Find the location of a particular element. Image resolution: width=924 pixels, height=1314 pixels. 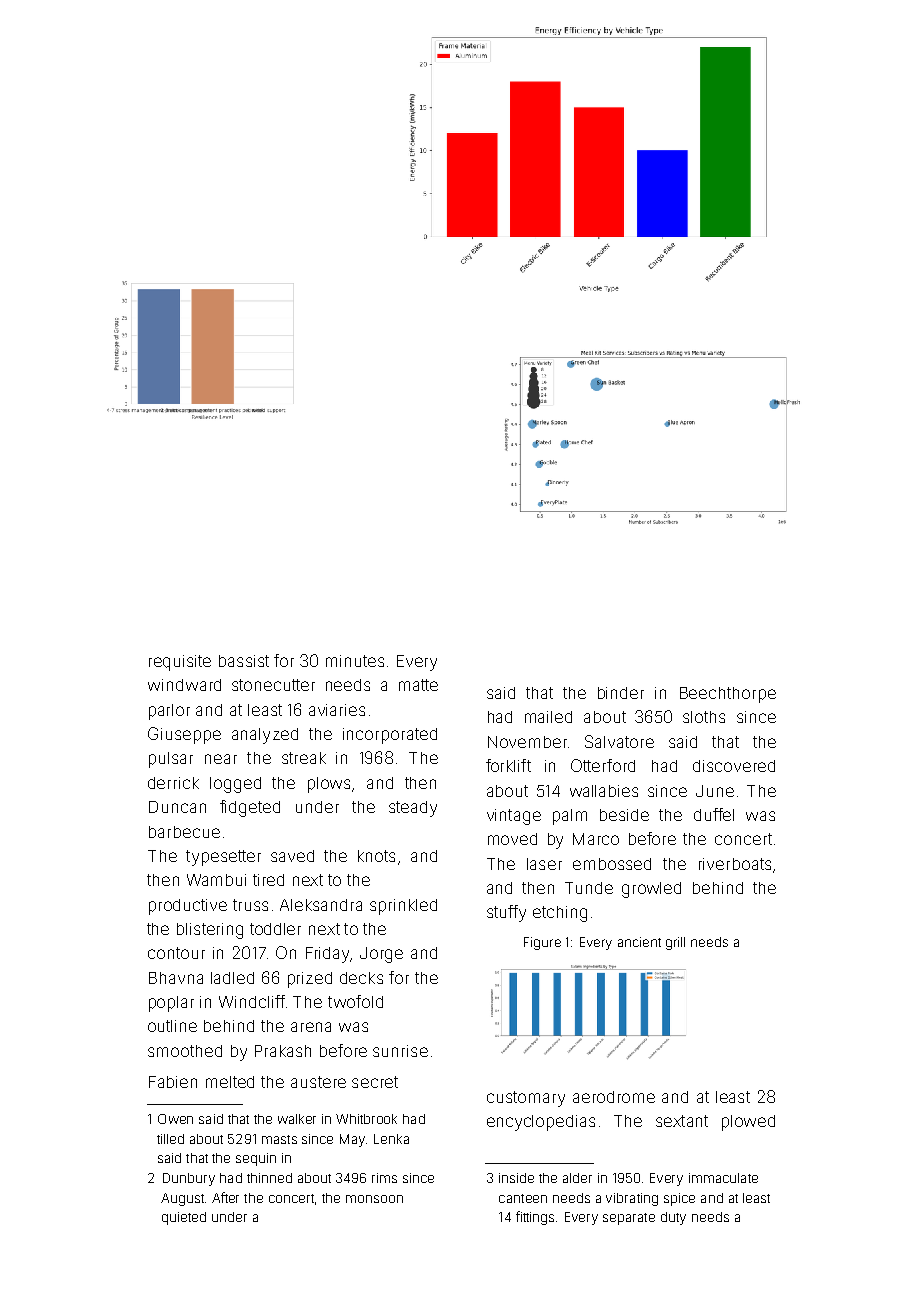

quieted is located at coordinates (184, 1218).
